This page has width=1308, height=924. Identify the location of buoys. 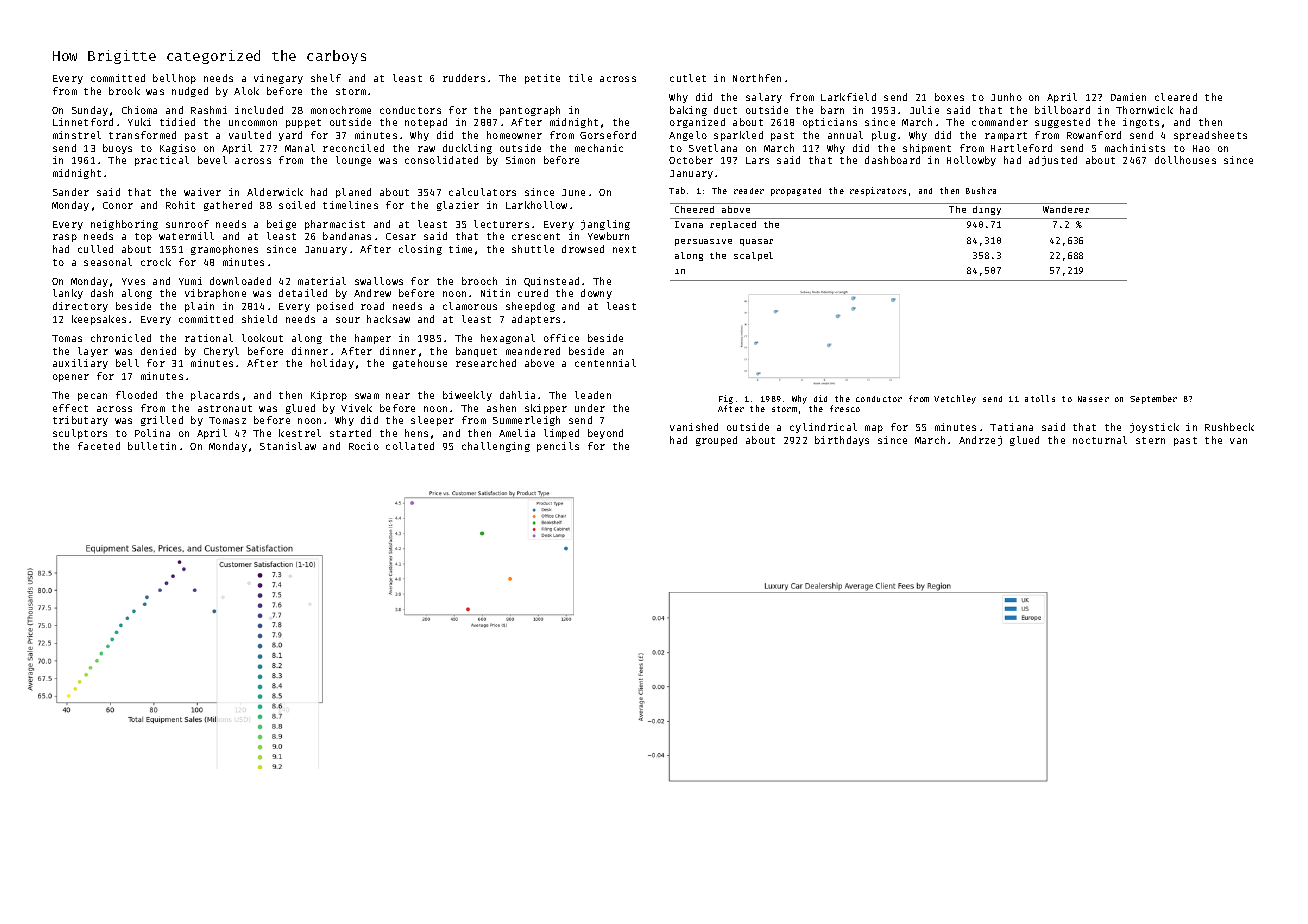
(117, 149).
